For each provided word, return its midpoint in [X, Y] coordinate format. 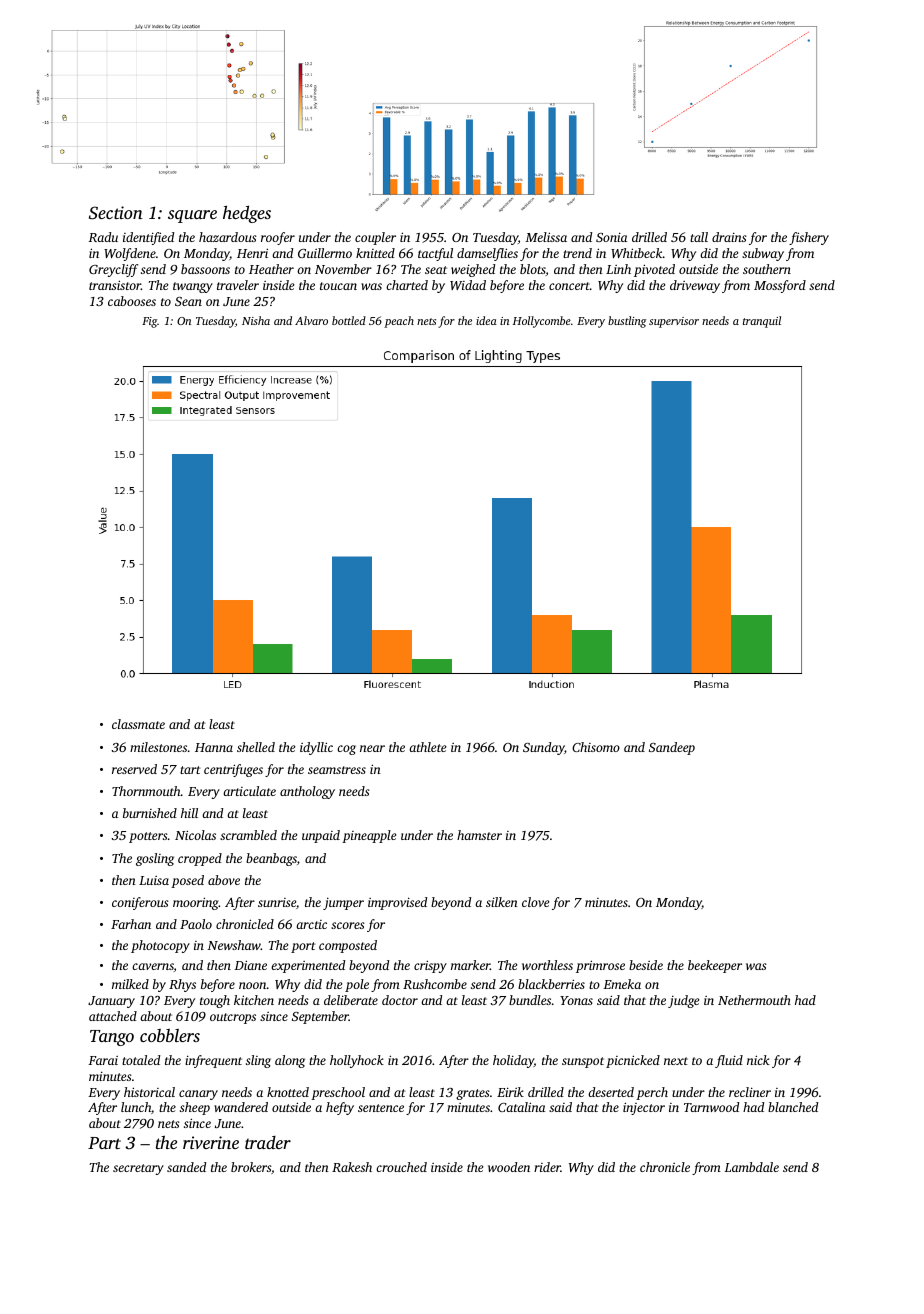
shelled [256, 747]
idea [486, 320]
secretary [138, 1169]
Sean [188, 301]
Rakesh [352, 1167]
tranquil [762, 322]
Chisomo [596, 747]
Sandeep [672, 748]
